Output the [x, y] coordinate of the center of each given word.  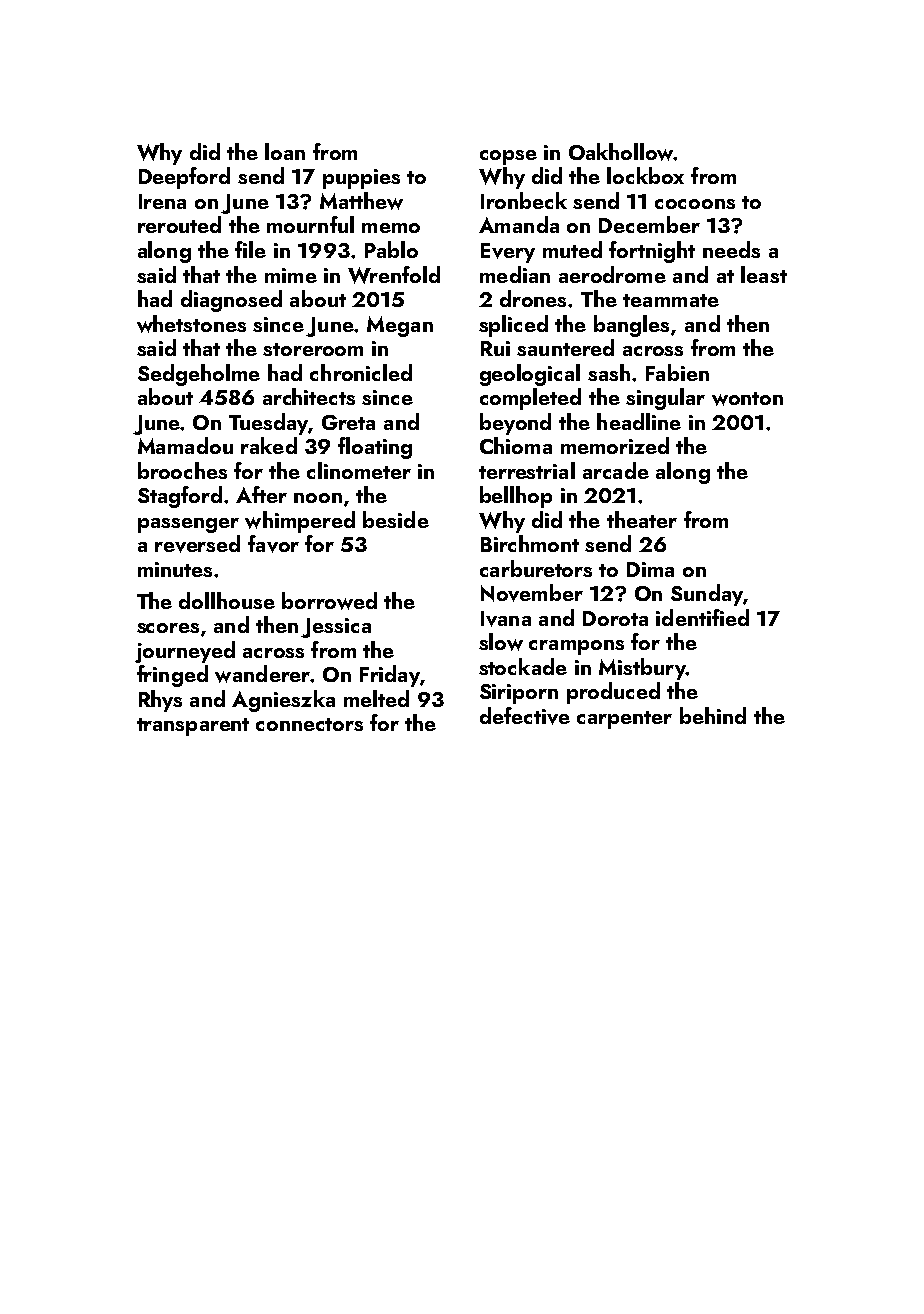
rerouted [179, 224]
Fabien [677, 372]
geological [530, 375]
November [532, 593]
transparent [193, 727]
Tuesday [268, 424]
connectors [309, 724]
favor [273, 544]
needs [731, 249]
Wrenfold [394, 275]
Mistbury [642, 669]
